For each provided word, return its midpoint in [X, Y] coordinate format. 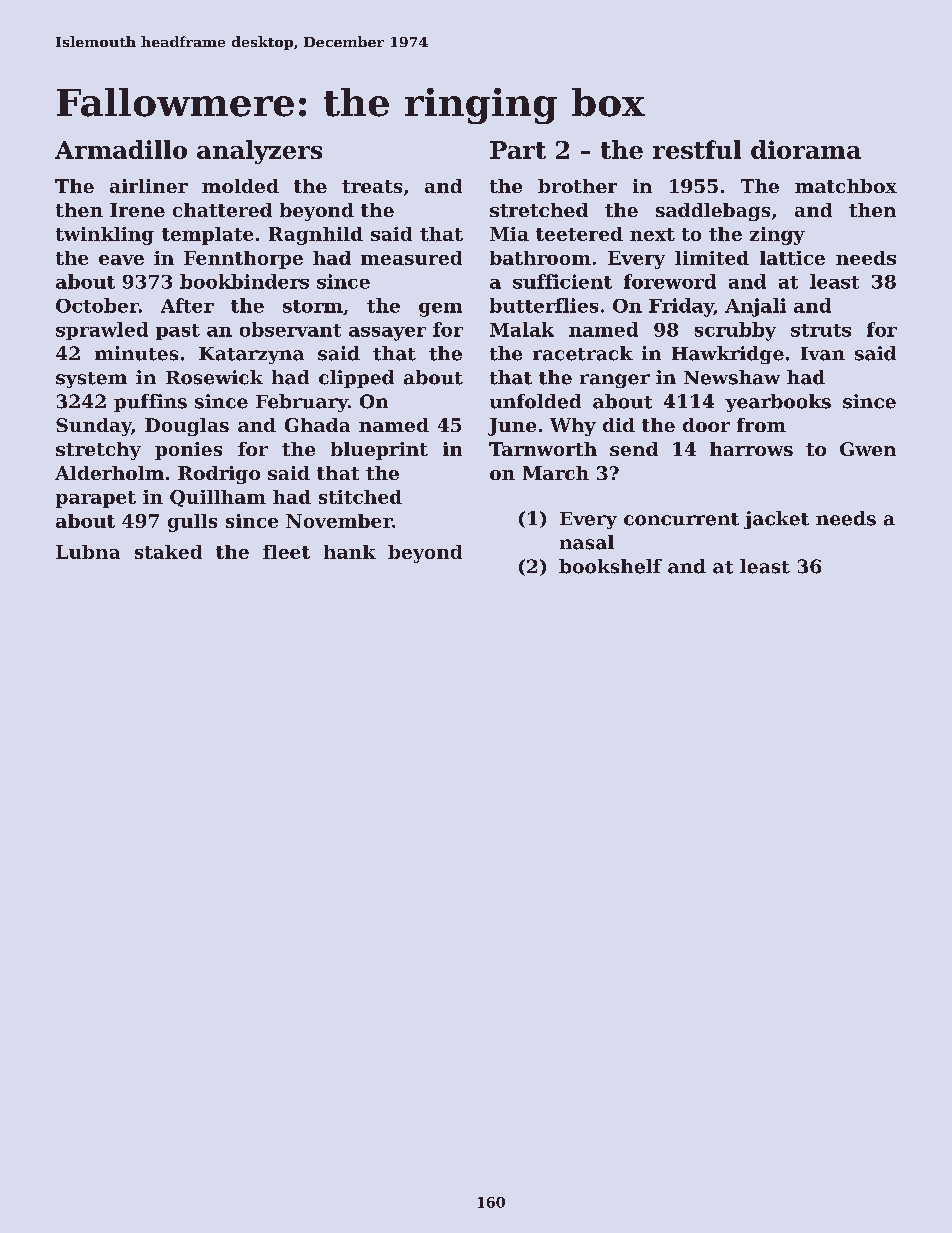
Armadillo [121, 149]
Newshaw [732, 377]
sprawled [102, 331]
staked [168, 552]
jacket [776, 520]
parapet [96, 499]
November [339, 521]
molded [240, 186]
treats [372, 186]
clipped [356, 379]
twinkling [105, 236]
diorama [806, 149]
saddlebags [713, 212]
